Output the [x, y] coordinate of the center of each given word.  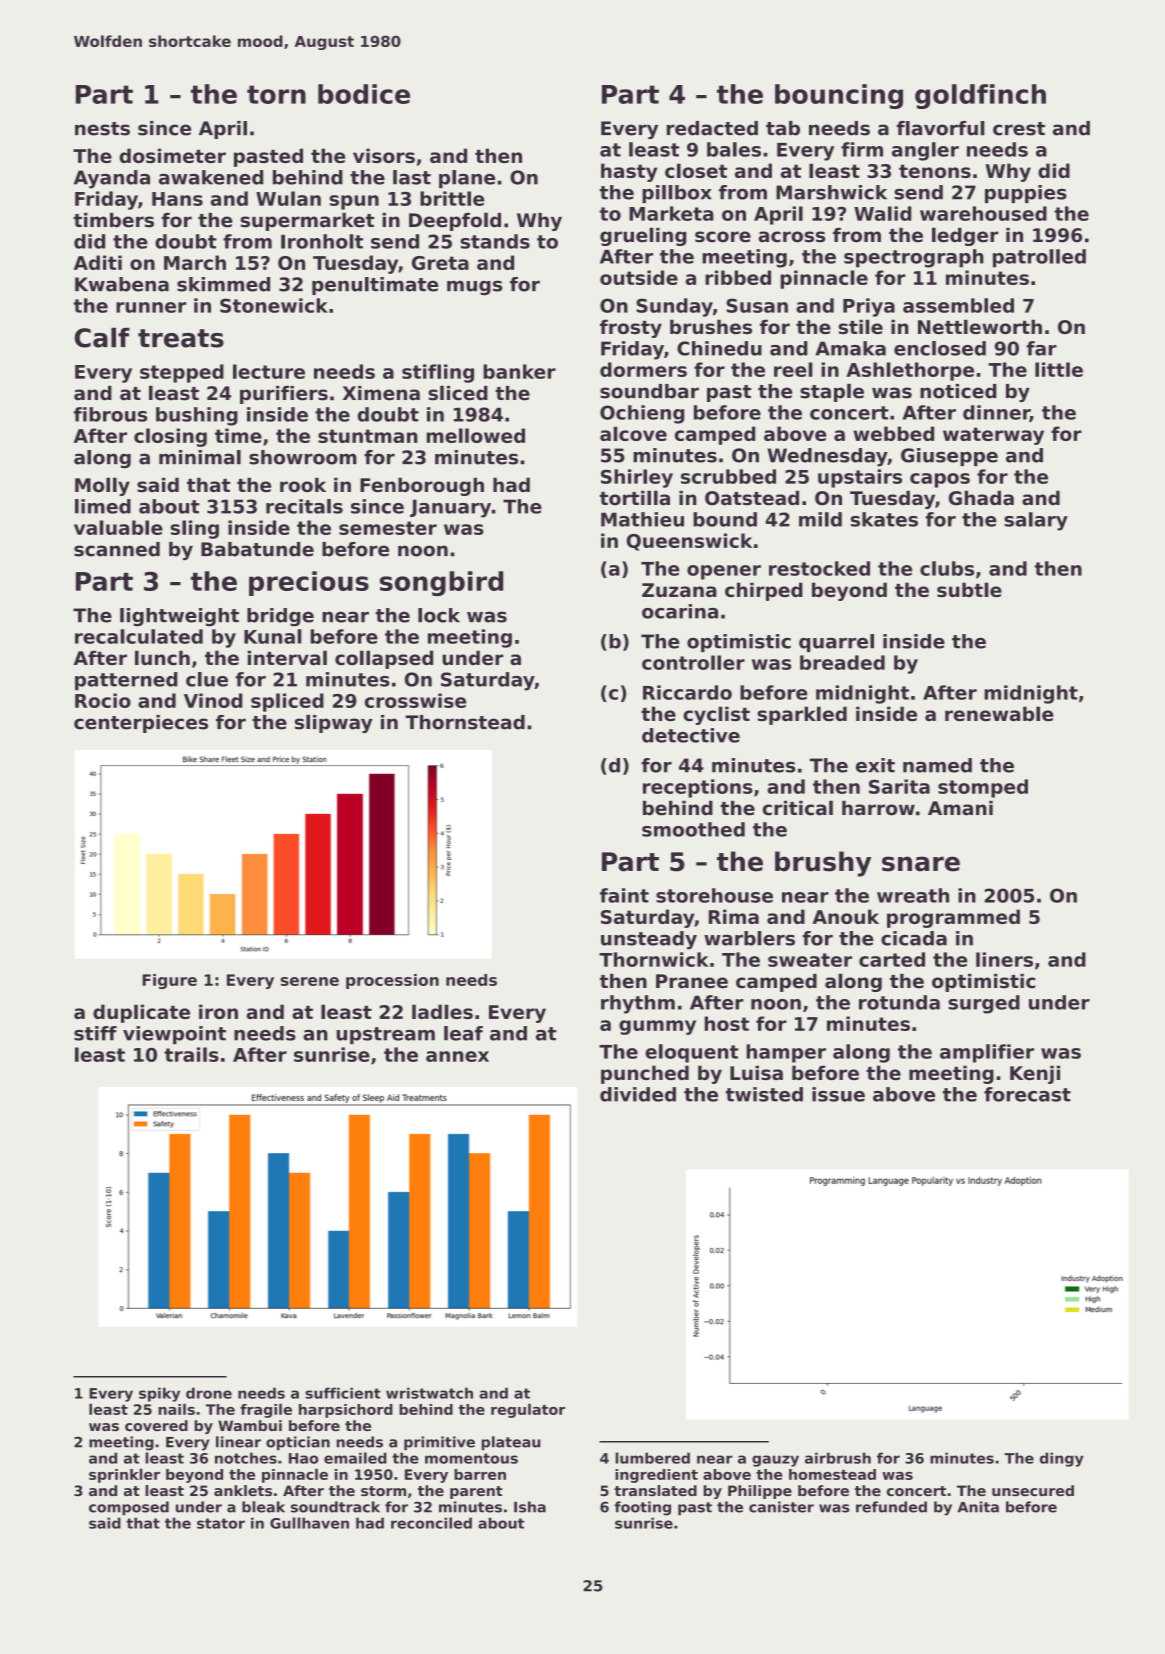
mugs [474, 288]
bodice [364, 94]
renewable [999, 713]
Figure [169, 981]
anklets [243, 1490]
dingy [1062, 1459]
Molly [102, 486]
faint [624, 895]
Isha [530, 1507]
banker [519, 371]
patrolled [1039, 258]
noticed [958, 391]
